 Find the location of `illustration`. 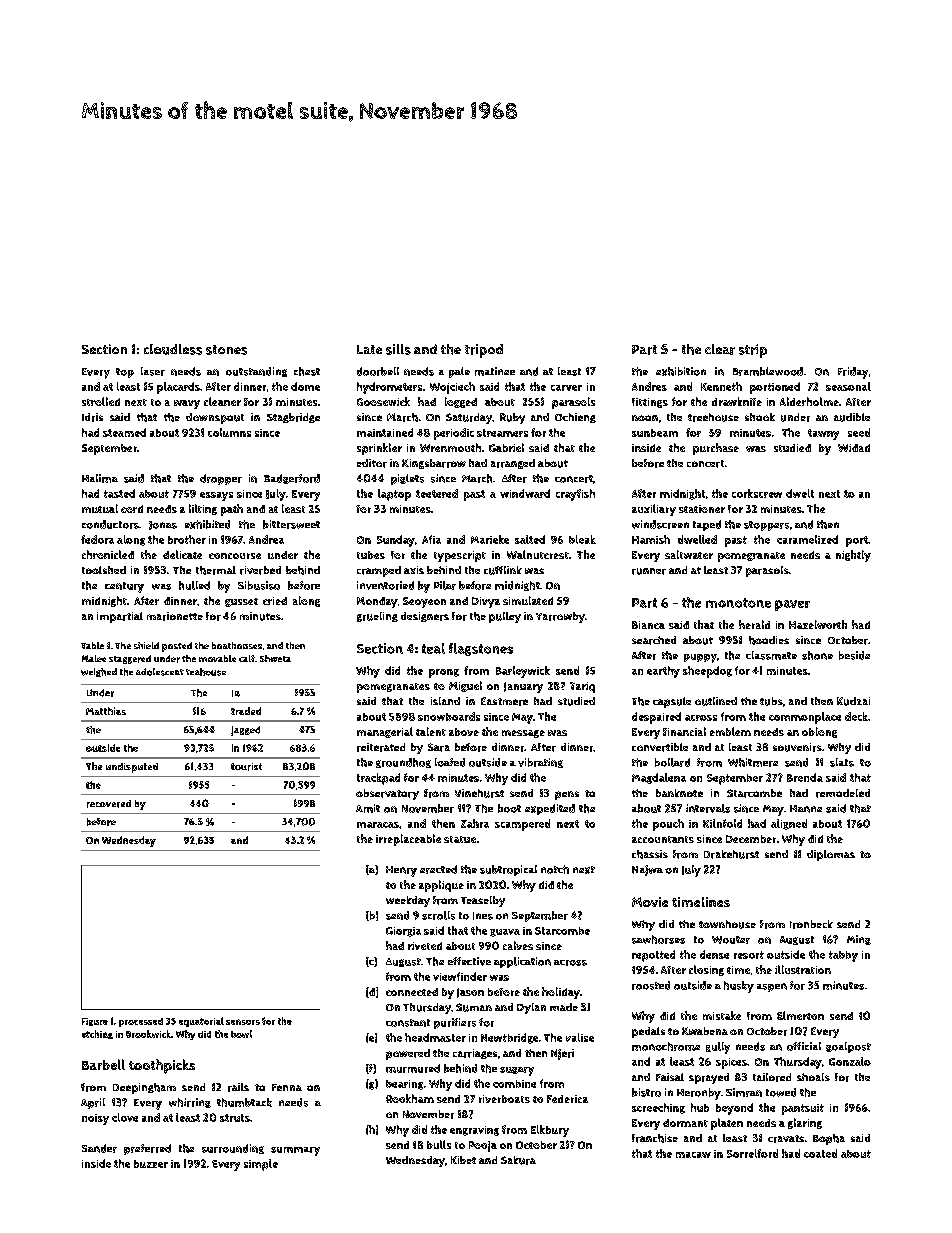

illustration is located at coordinates (803, 969).
